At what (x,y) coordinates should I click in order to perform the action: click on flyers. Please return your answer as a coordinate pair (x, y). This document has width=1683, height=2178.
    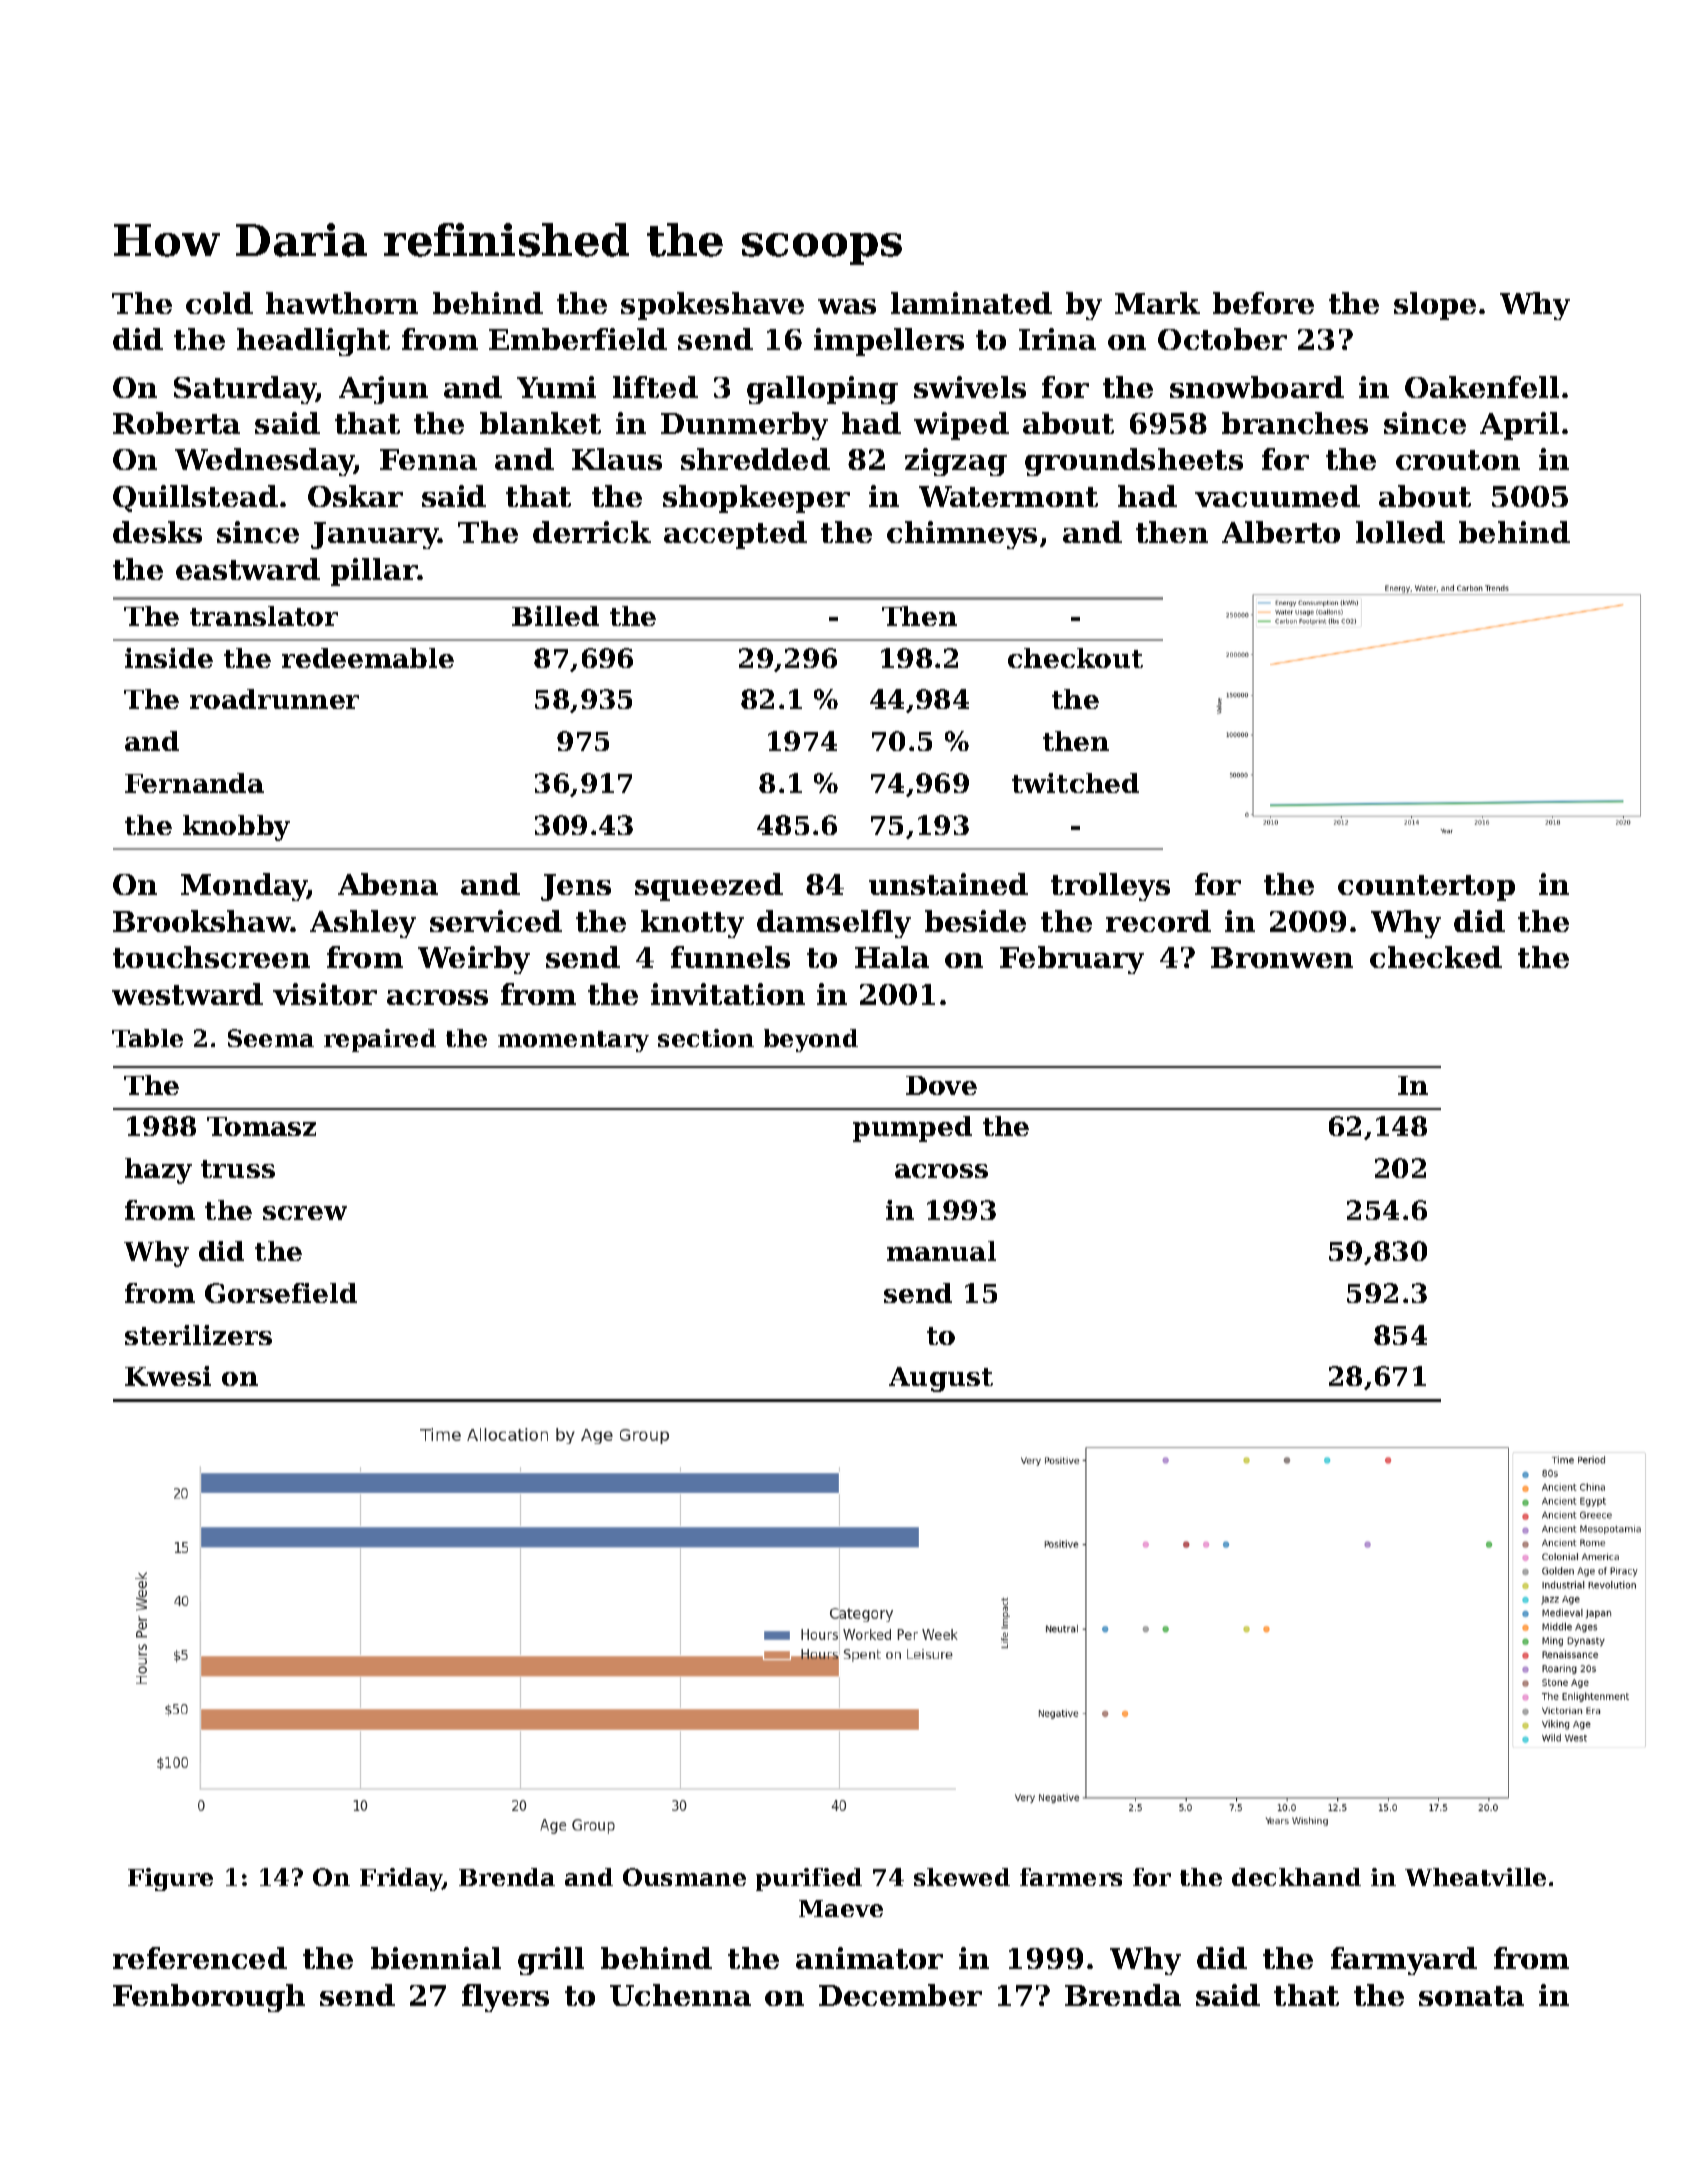
    Looking at the image, I should click on (505, 1998).
